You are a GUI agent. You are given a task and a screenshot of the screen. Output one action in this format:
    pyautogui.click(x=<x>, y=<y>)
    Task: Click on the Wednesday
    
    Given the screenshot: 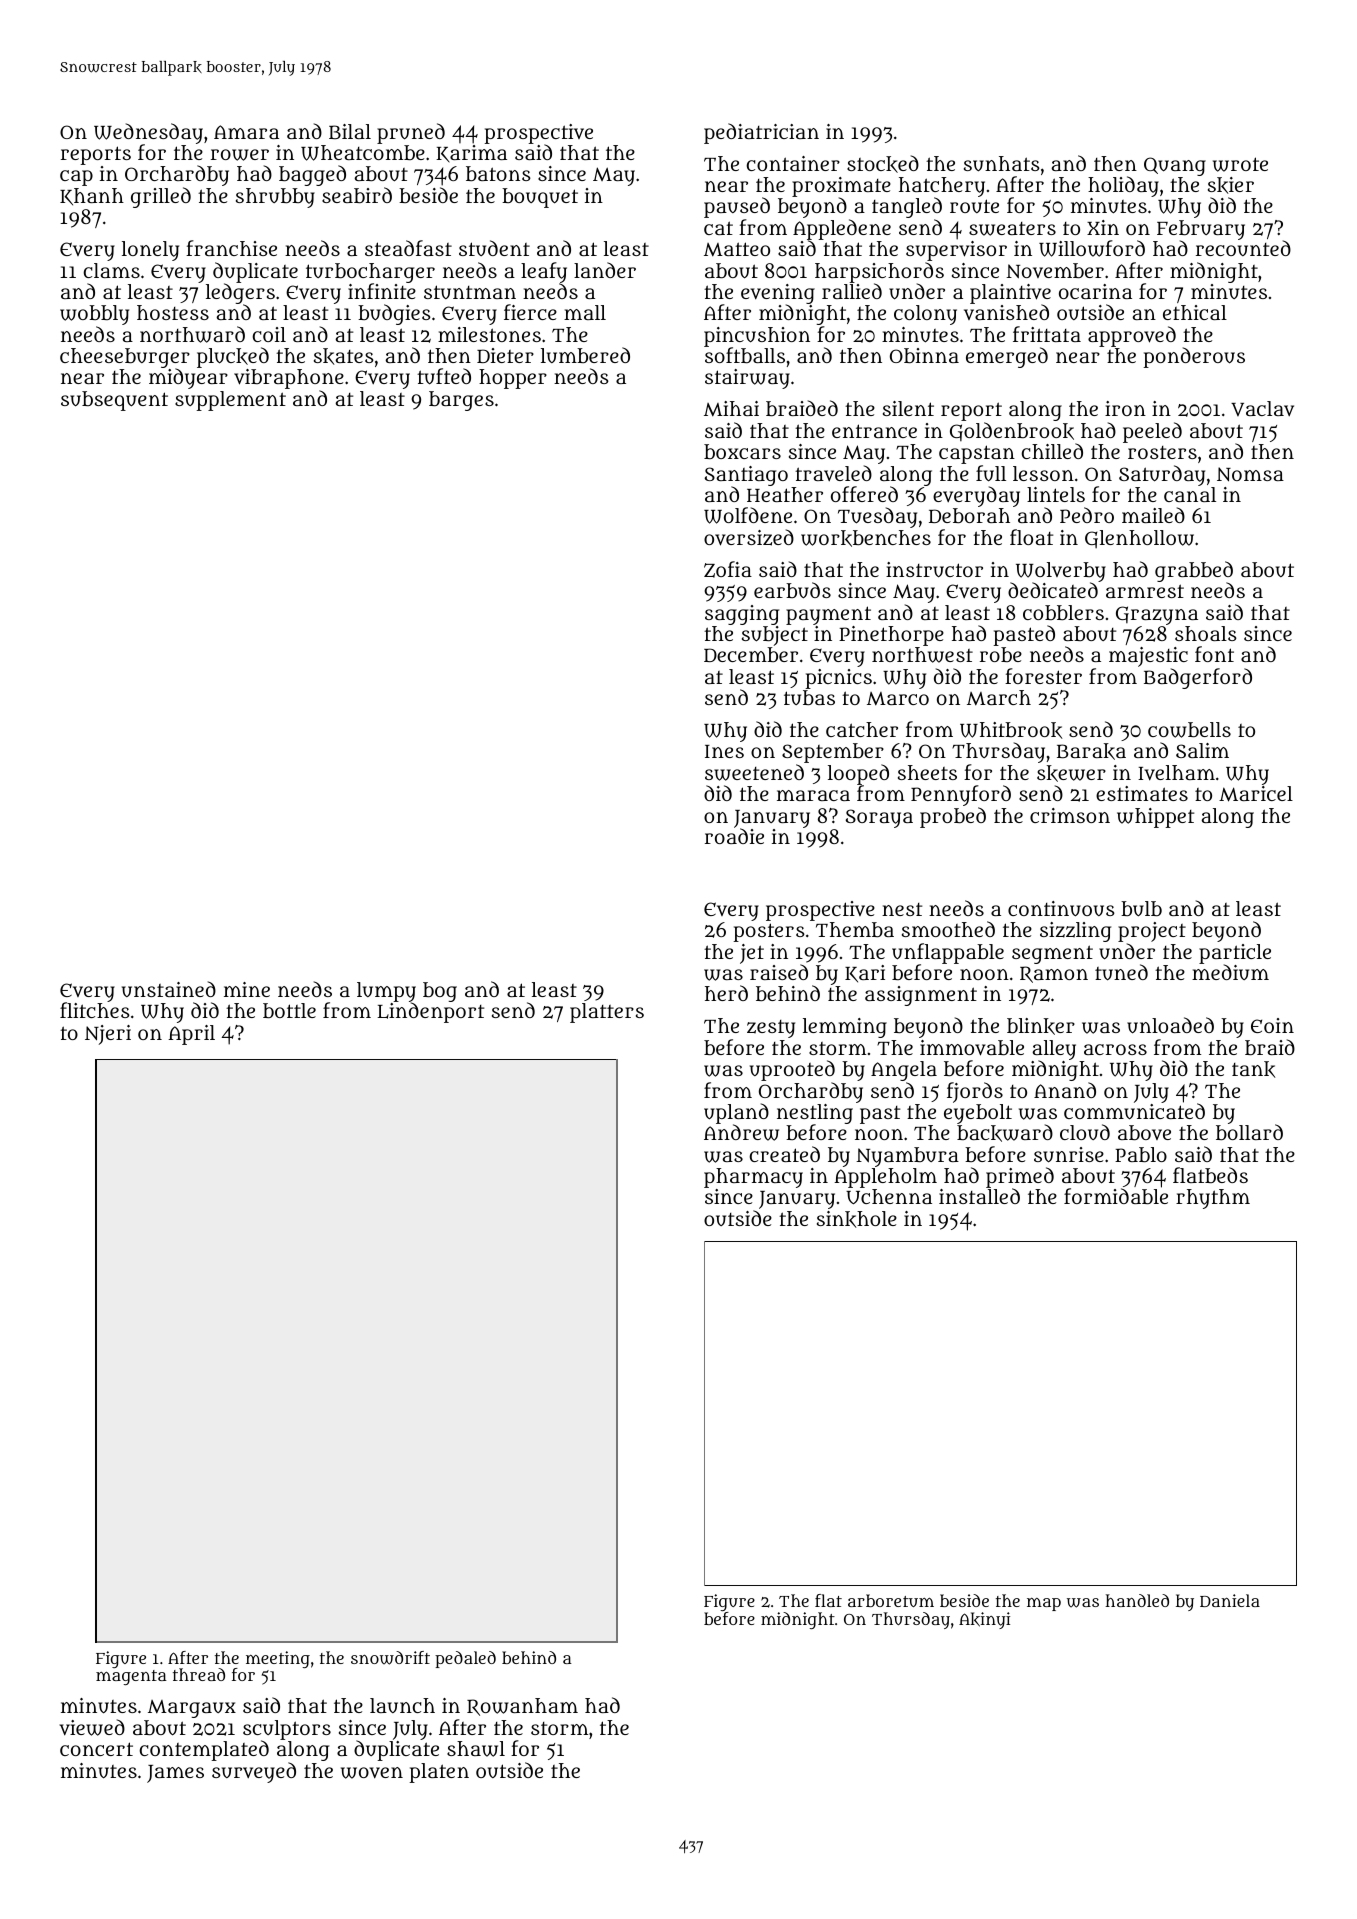 What is the action you would take?
    pyautogui.click(x=148, y=133)
